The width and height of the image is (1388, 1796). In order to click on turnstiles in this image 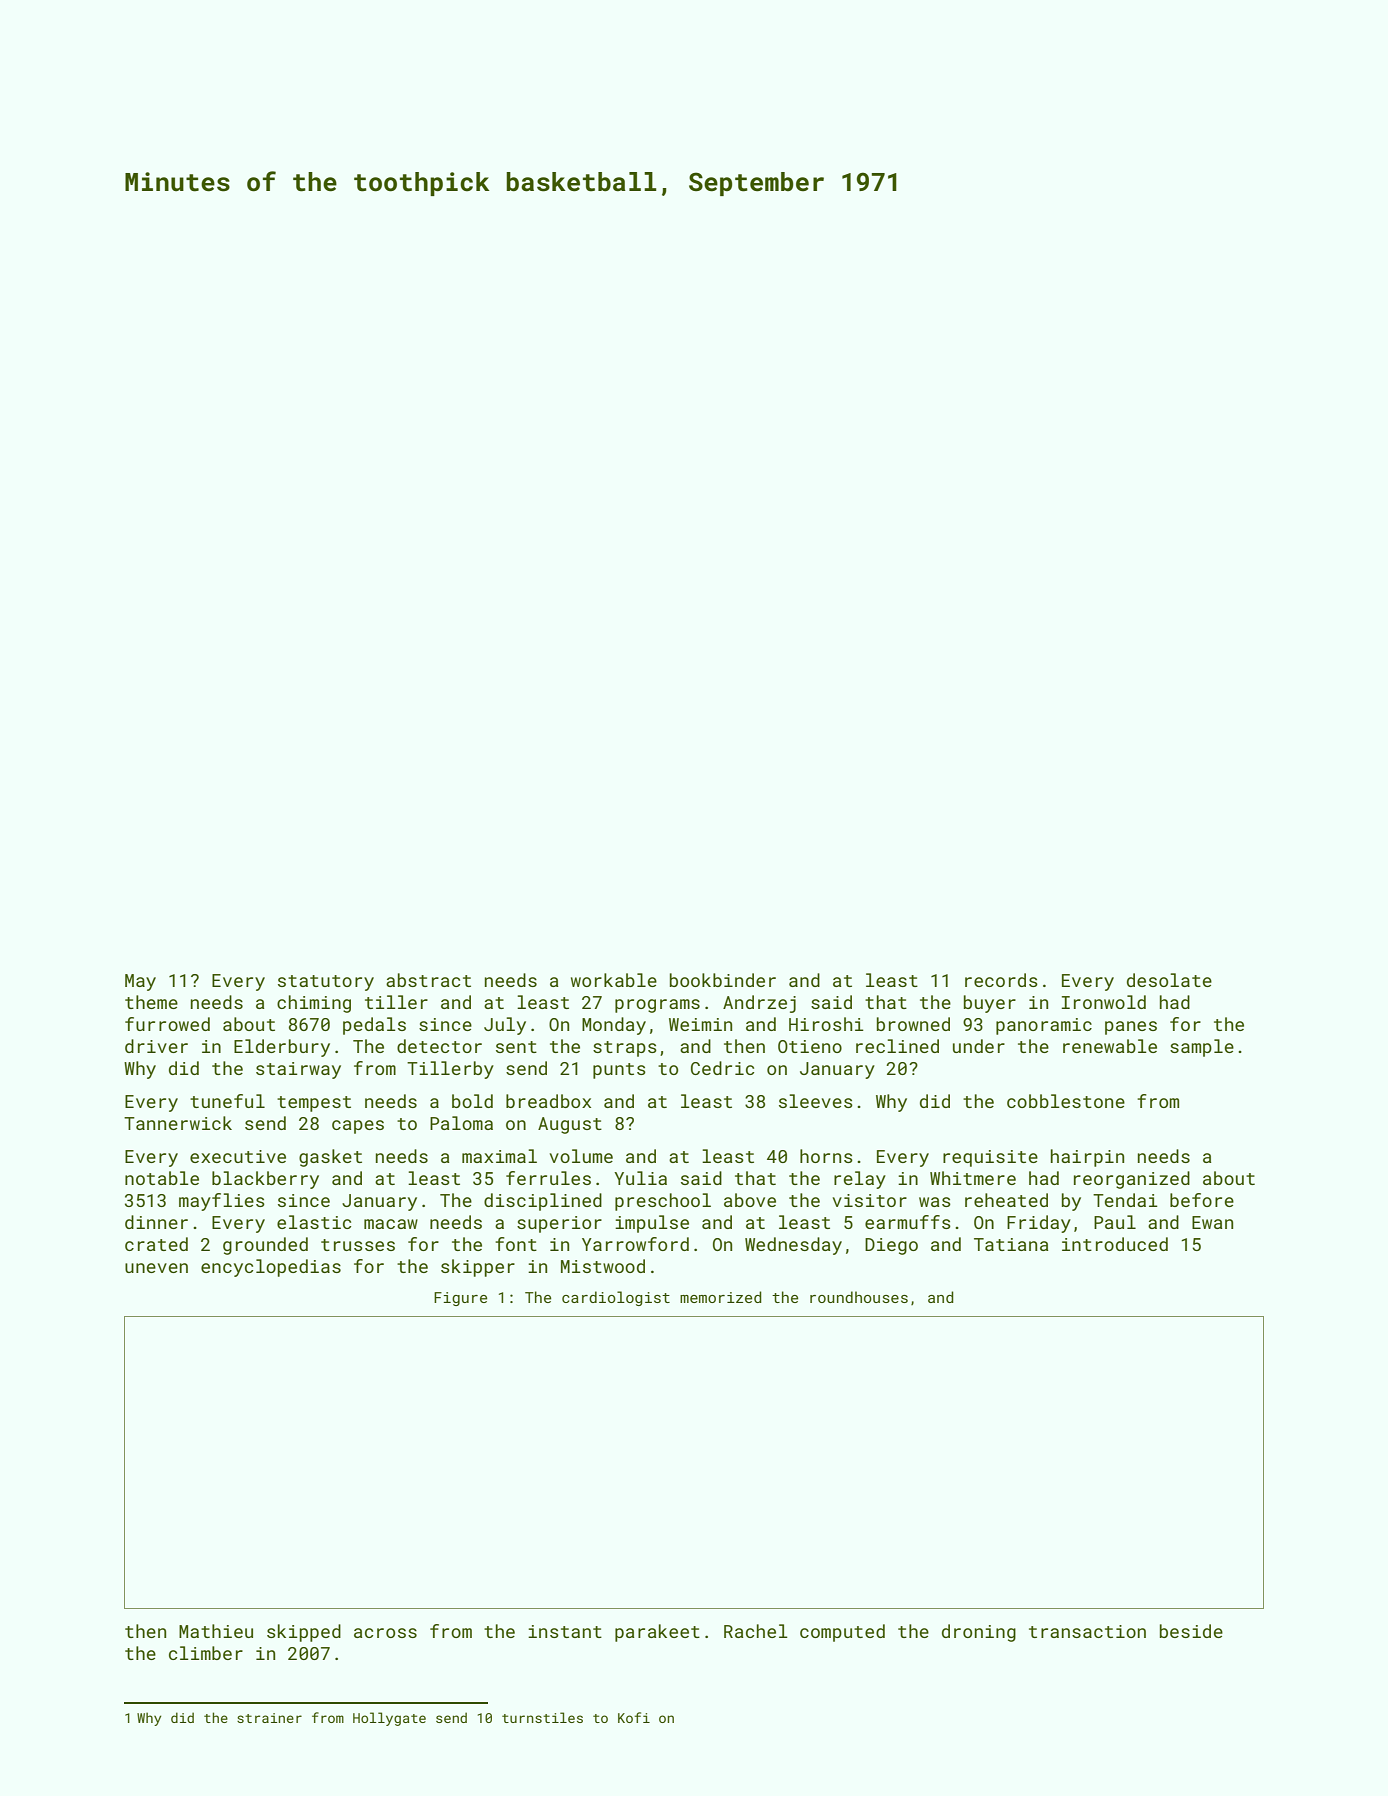, I will do `click(542, 1717)`.
